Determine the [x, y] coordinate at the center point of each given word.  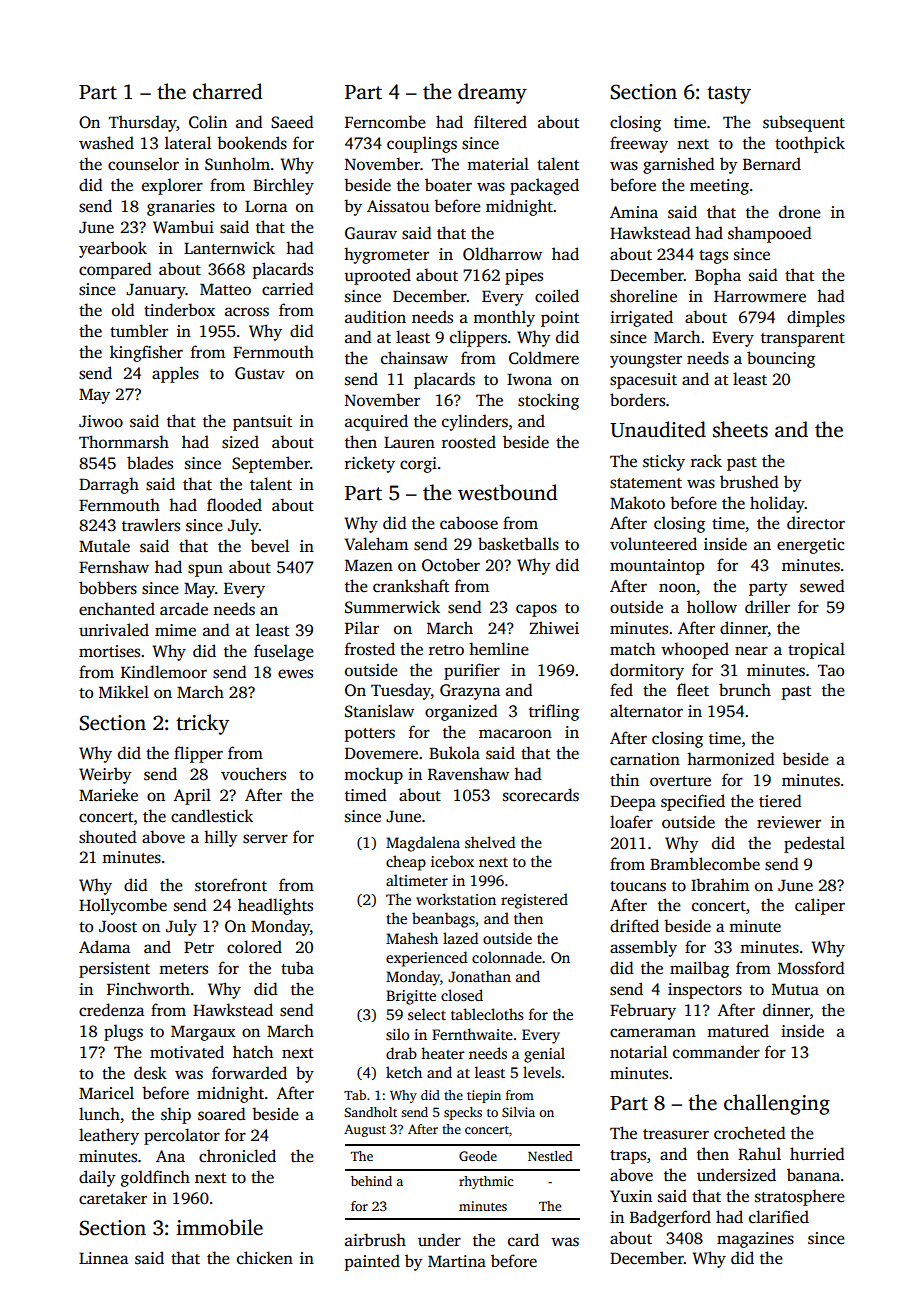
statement [646, 483]
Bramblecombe [705, 864]
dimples [816, 318]
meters [183, 969]
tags [713, 257]
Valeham [376, 544]
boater [448, 185]
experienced [426, 959]
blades [150, 463]
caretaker [113, 1198]
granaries [181, 208]
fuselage [284, 652]
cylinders [475, 422]
